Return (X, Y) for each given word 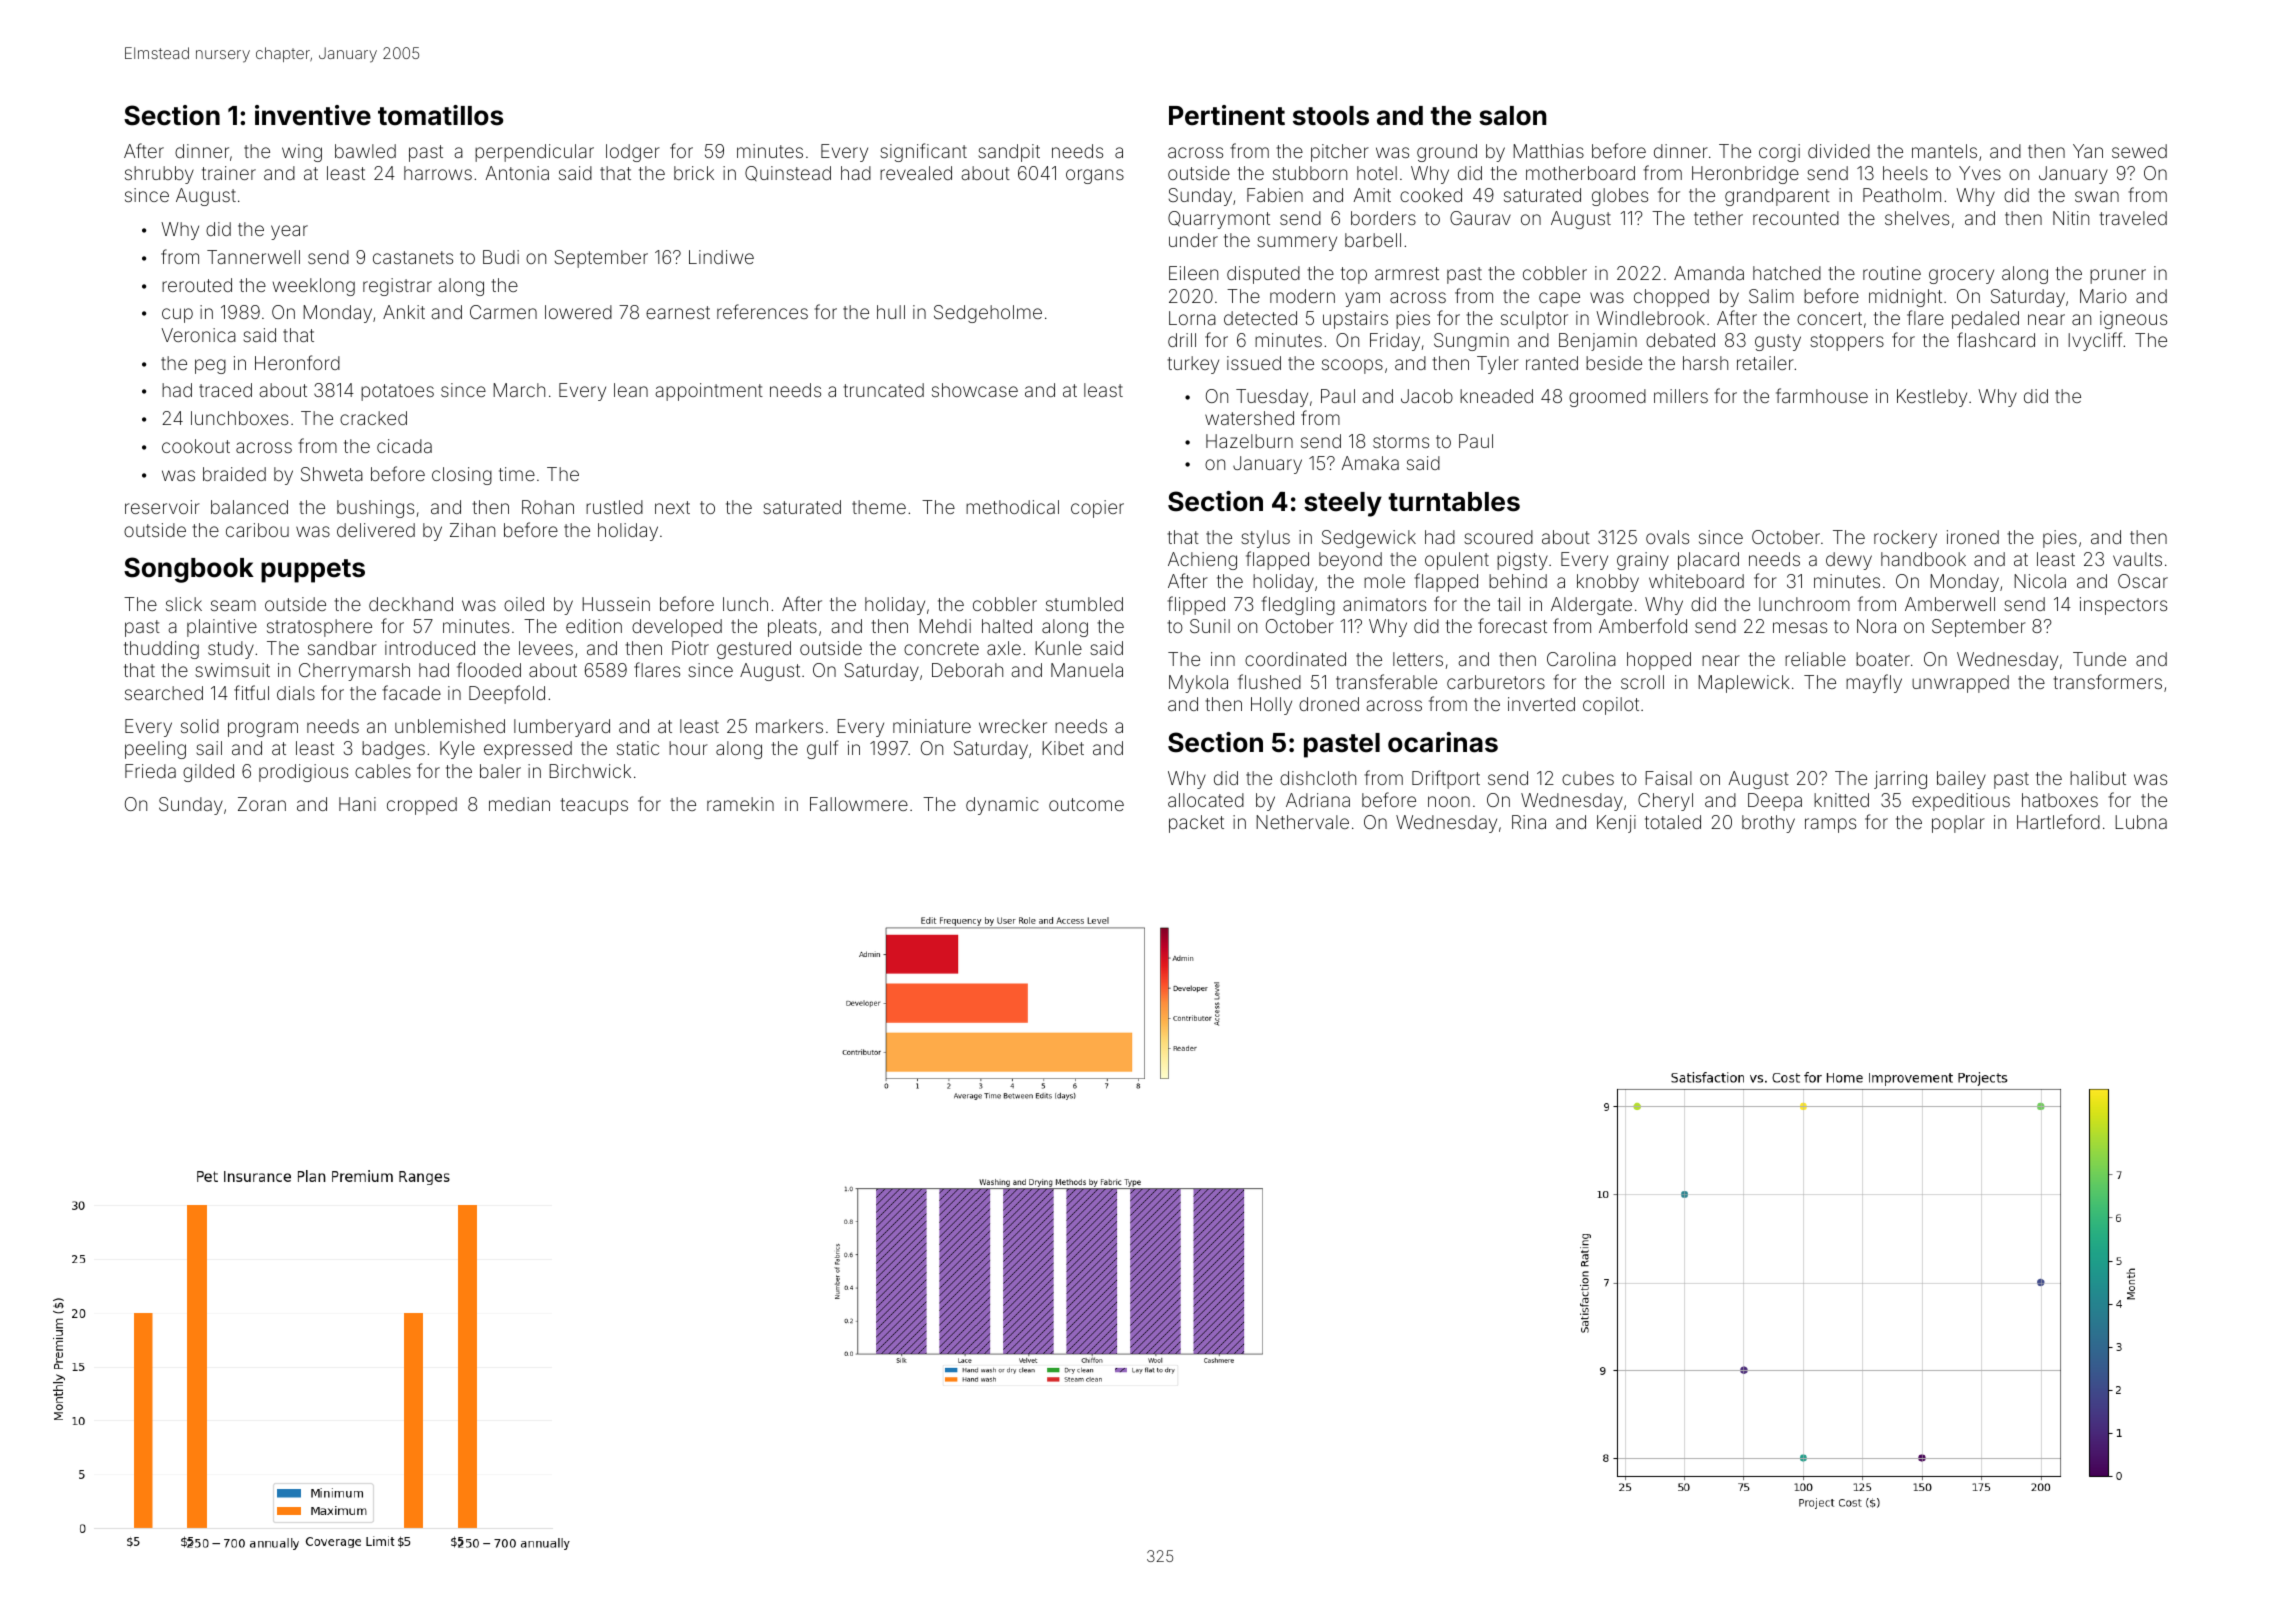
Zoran (262, 804)
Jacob (1427, 396)
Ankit (404, 312)
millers (1681, 396)
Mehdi (945, 626)
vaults (2137, 559)
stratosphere (319, 628)
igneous (2133, 320)
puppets (313, 571)
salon (1512, 116)
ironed (1973, 537)
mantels (1944, 151)
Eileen (1193, 273)
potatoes (397, 392)
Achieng (1202, 561)
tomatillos (440, 115)
